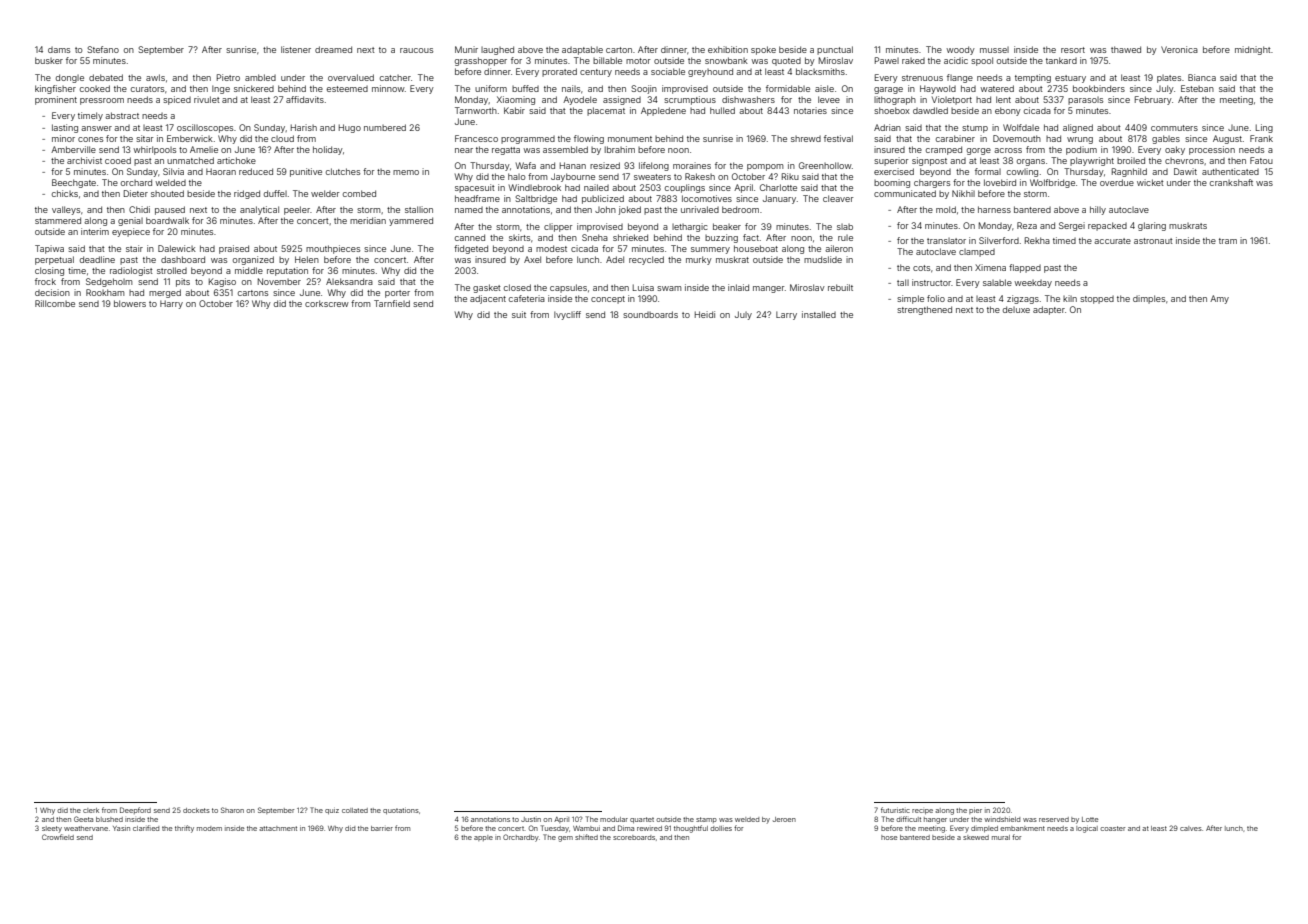 This screenshot has width=1308, height=924. I want to click on astronaut, so click(1153, 241).
